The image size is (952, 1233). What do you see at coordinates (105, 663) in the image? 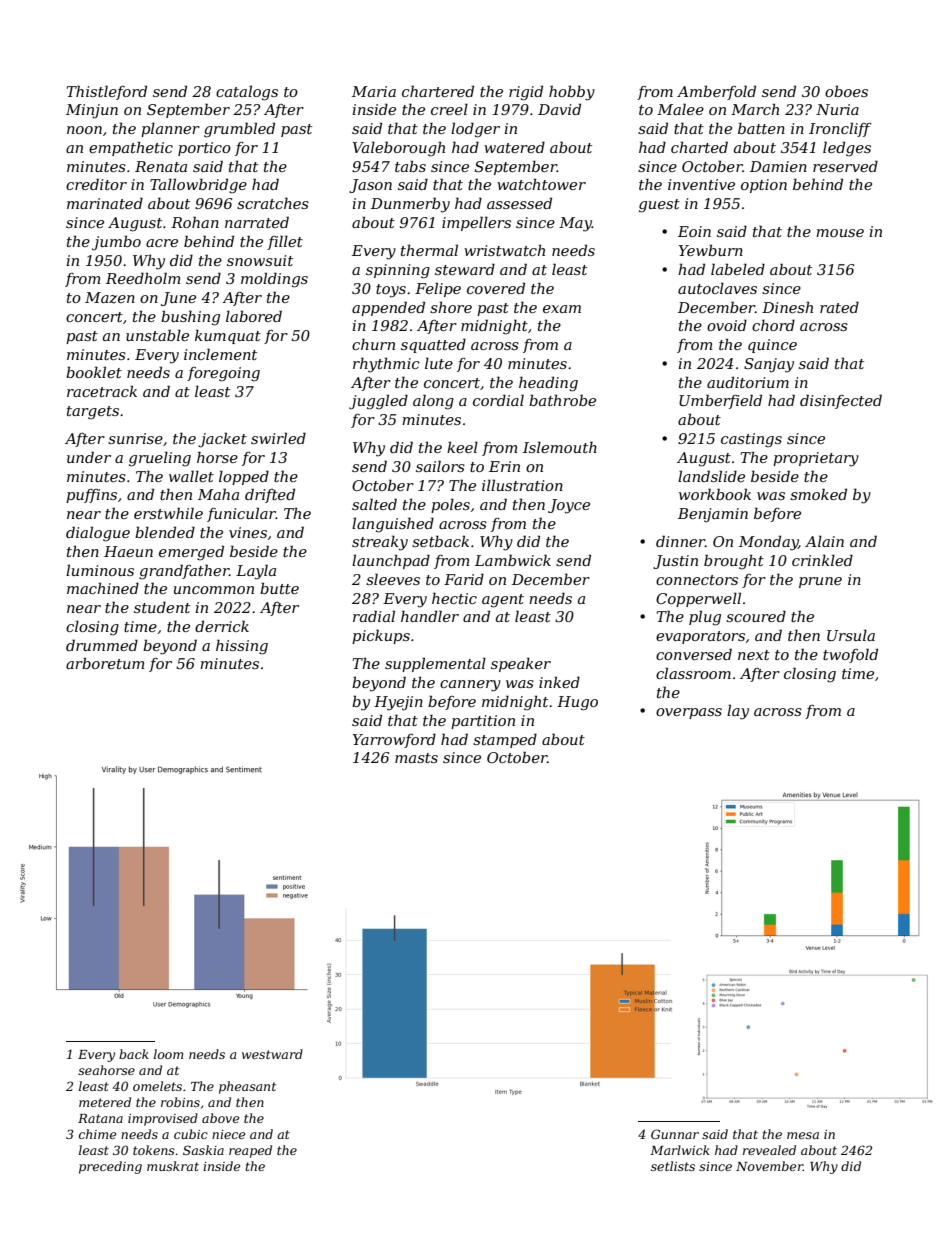
I see `arboretum` at bounding box center [105, 663].
